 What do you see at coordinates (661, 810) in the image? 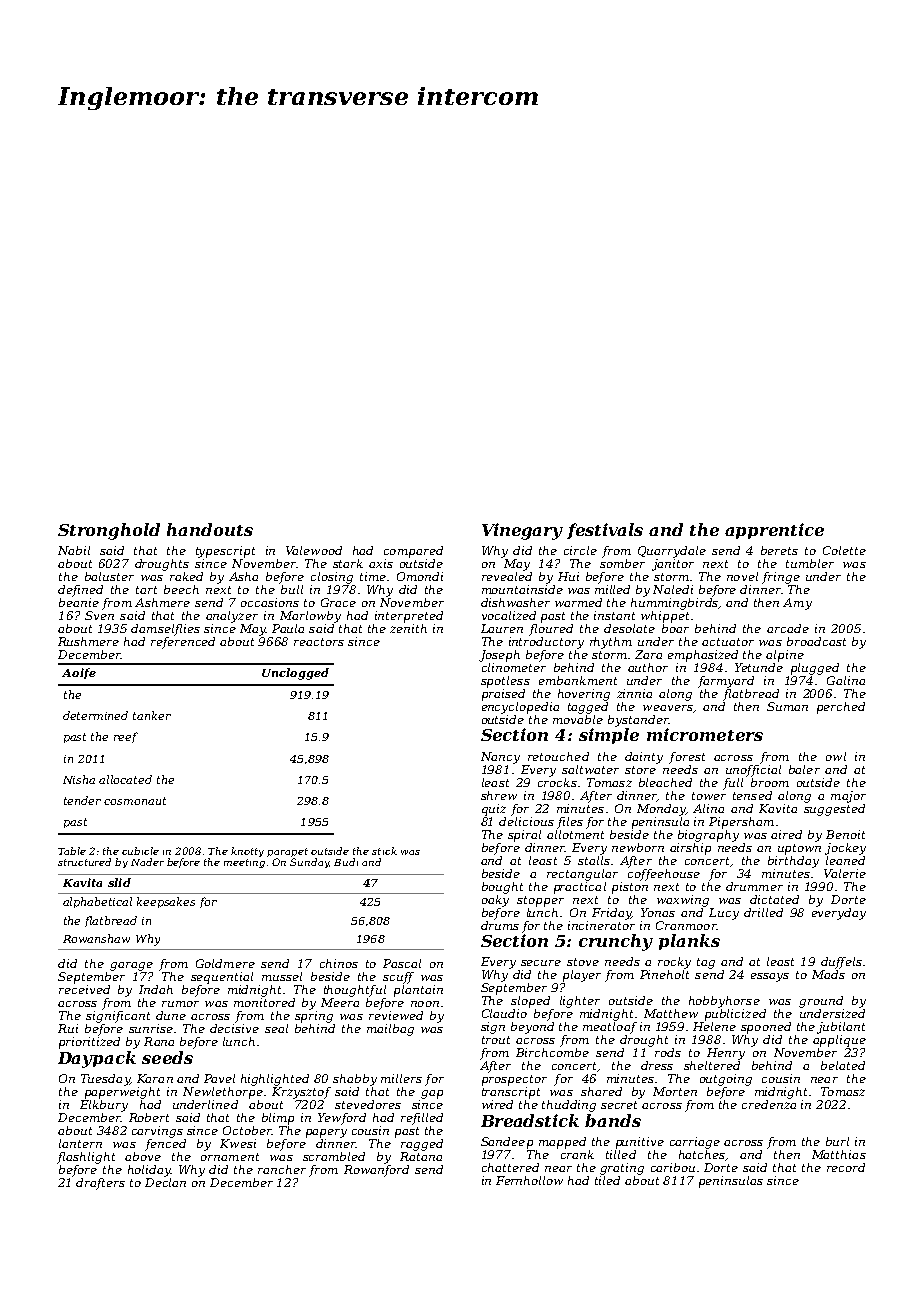
I see `Monday` at bounding box center [661, 810].
